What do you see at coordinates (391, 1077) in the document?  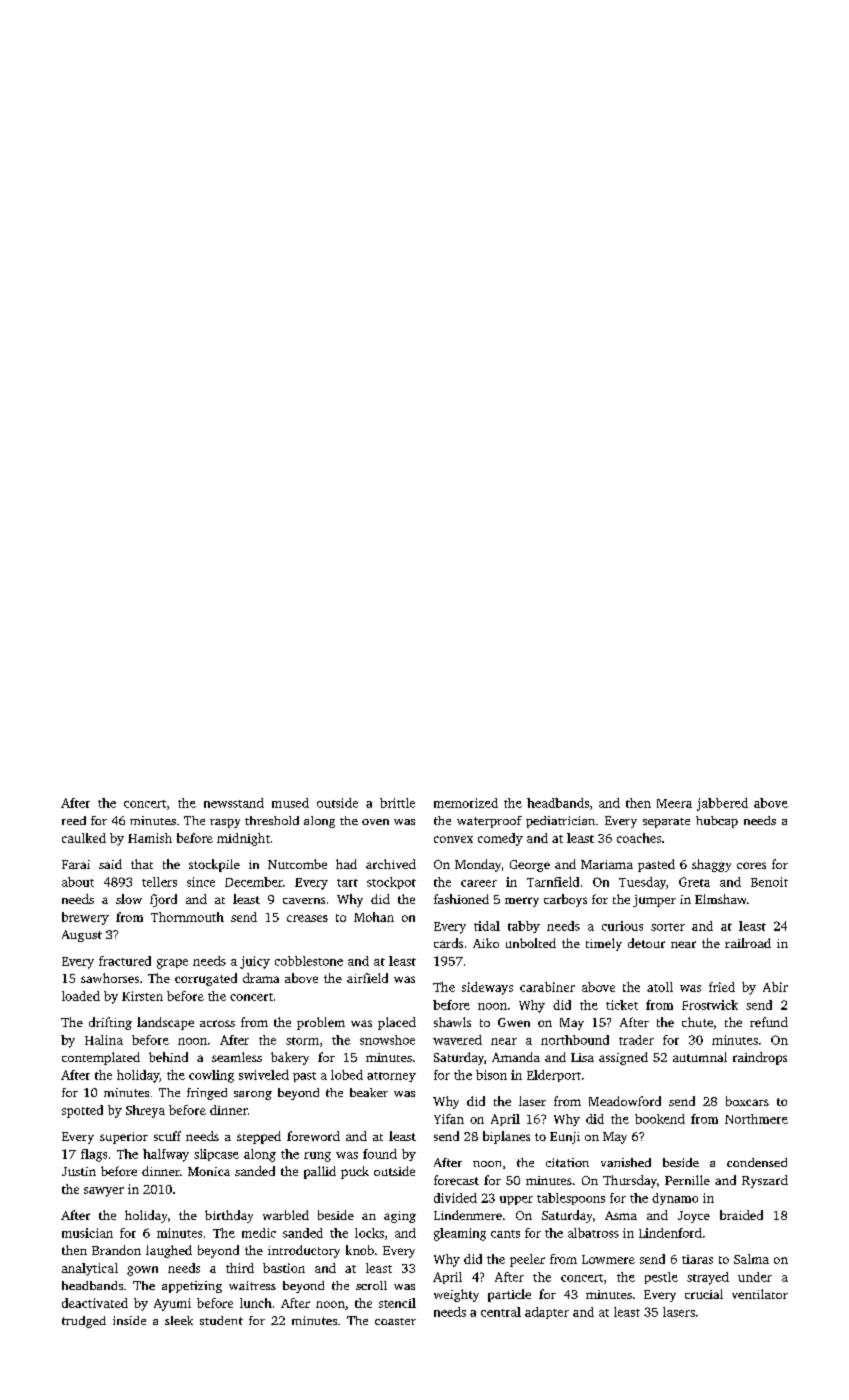 I see `attorney` at bounding box center [391, 1077].
